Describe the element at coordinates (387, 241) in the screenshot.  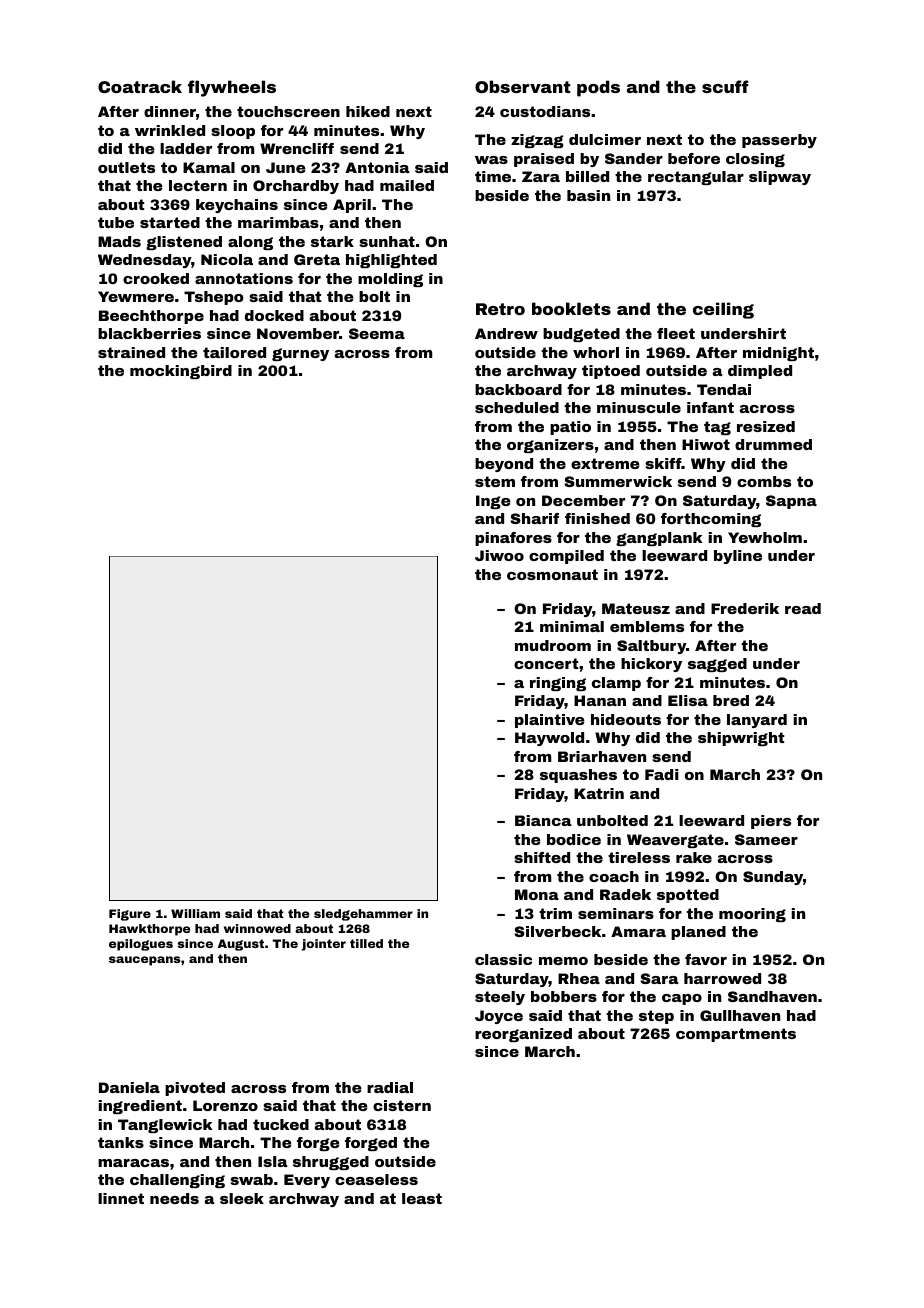
I see `sunhat` at that location.
